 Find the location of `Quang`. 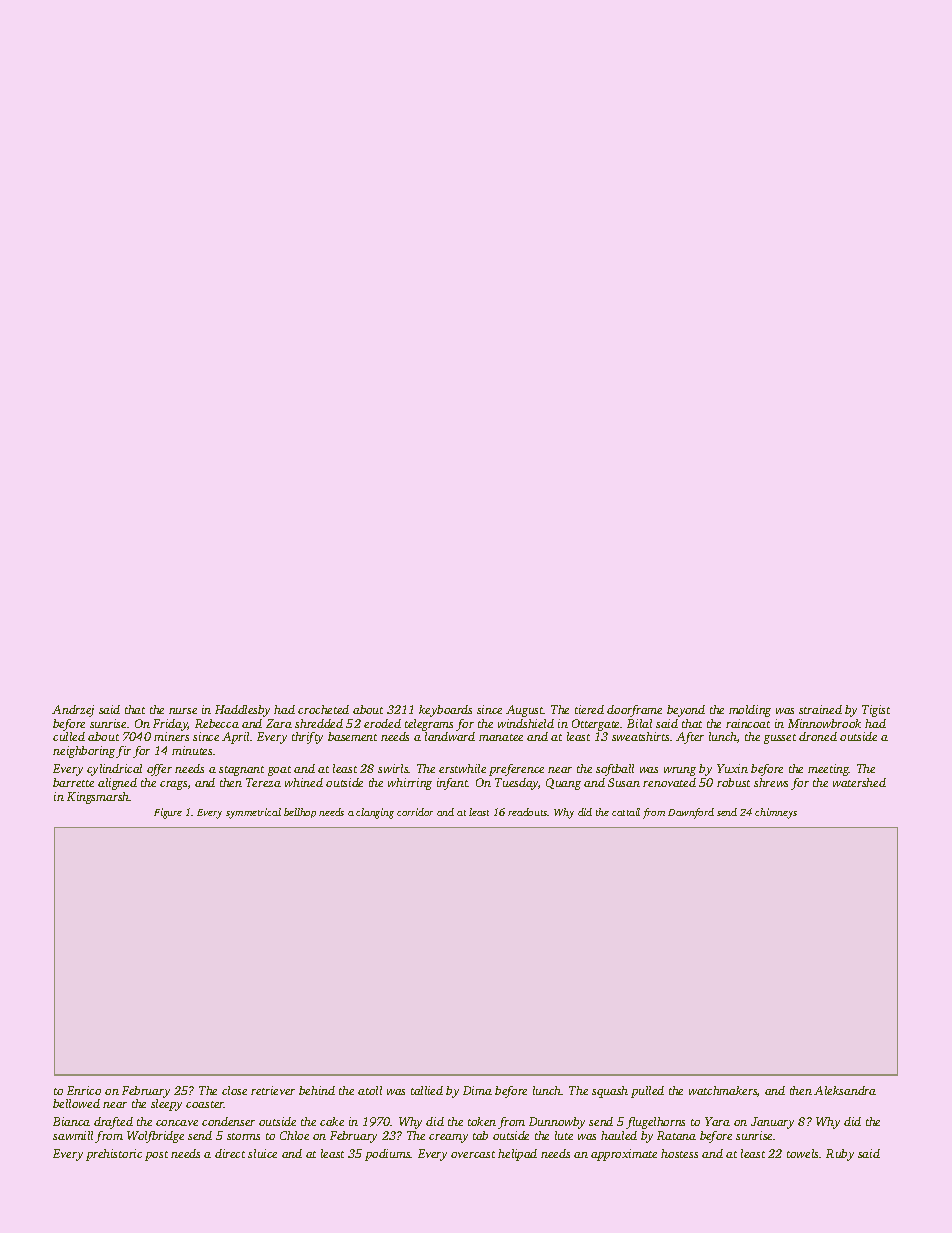

Quang is located at coordinates (563, 784).
